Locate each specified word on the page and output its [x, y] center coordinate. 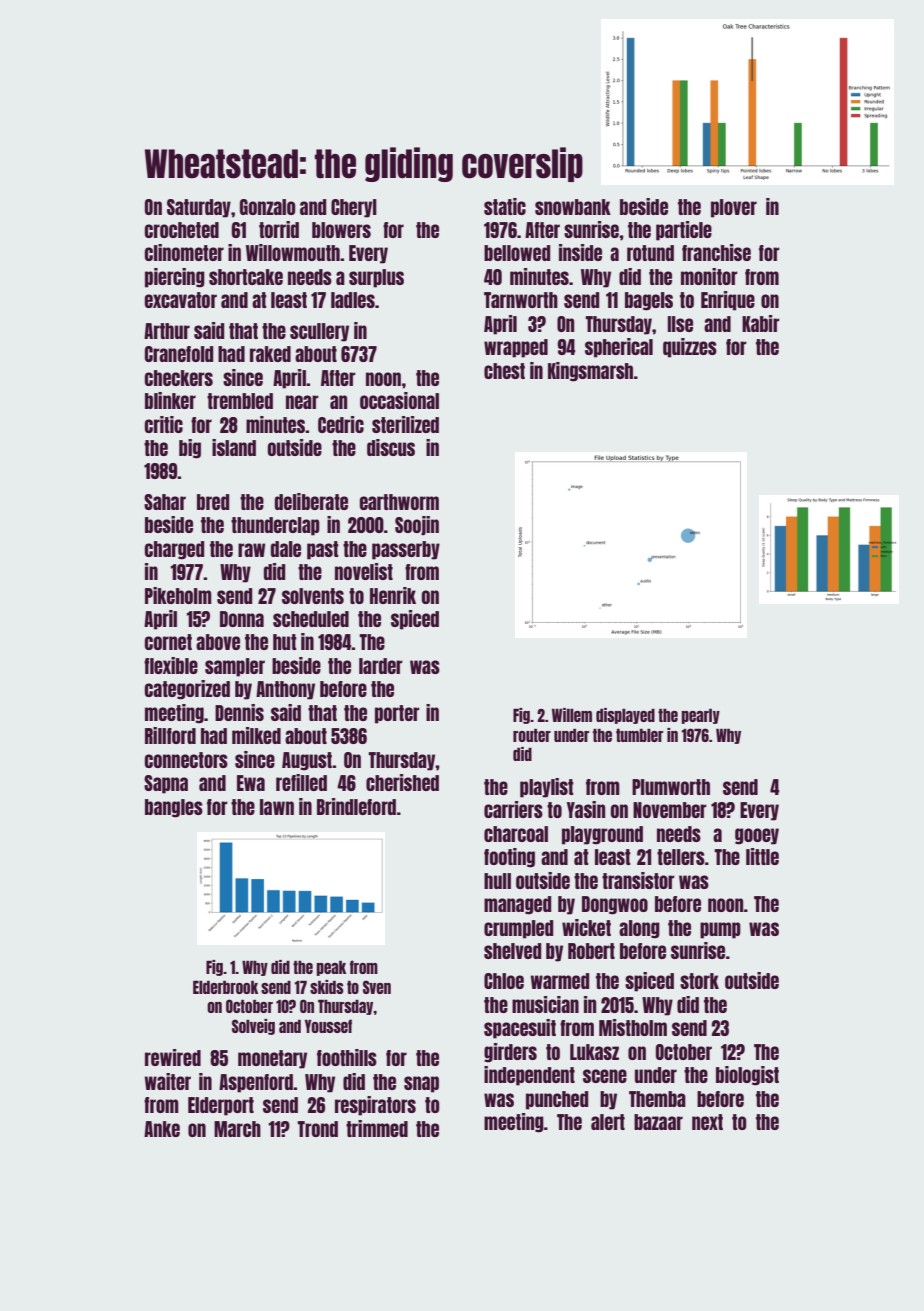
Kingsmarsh [590, 372]
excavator [181, 300]
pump [720, 930]
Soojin [417, 526]
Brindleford [356, 806]
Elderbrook [225, 987]
